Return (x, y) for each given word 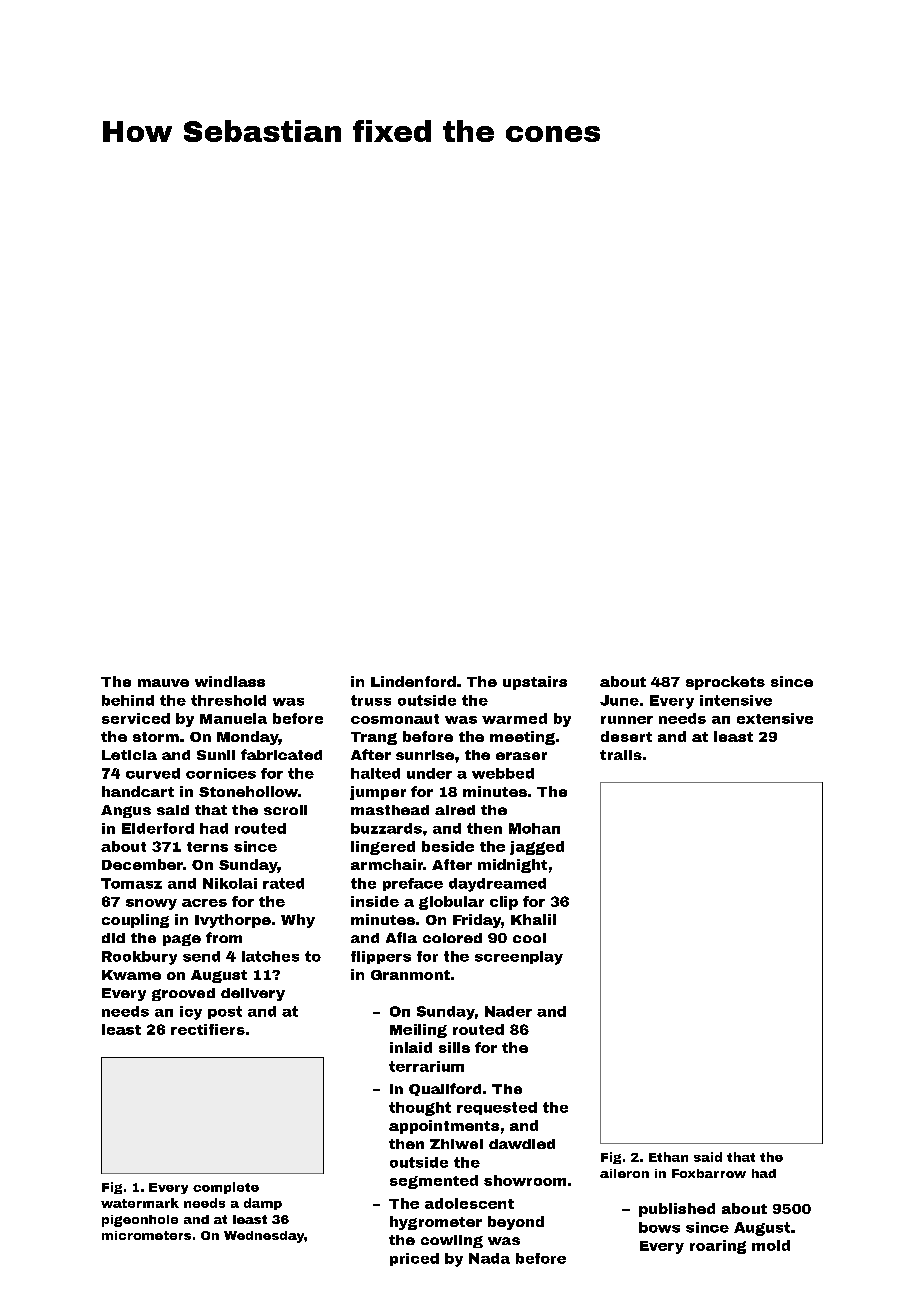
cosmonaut (395, 719)
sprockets (725, 683)
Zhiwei (456, 1144)
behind (128, 700)
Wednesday (264, 1237)
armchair (387, 864)
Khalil (533, 919)
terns (207, 847)
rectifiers (208, 1029)
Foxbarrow (709, 1173)
